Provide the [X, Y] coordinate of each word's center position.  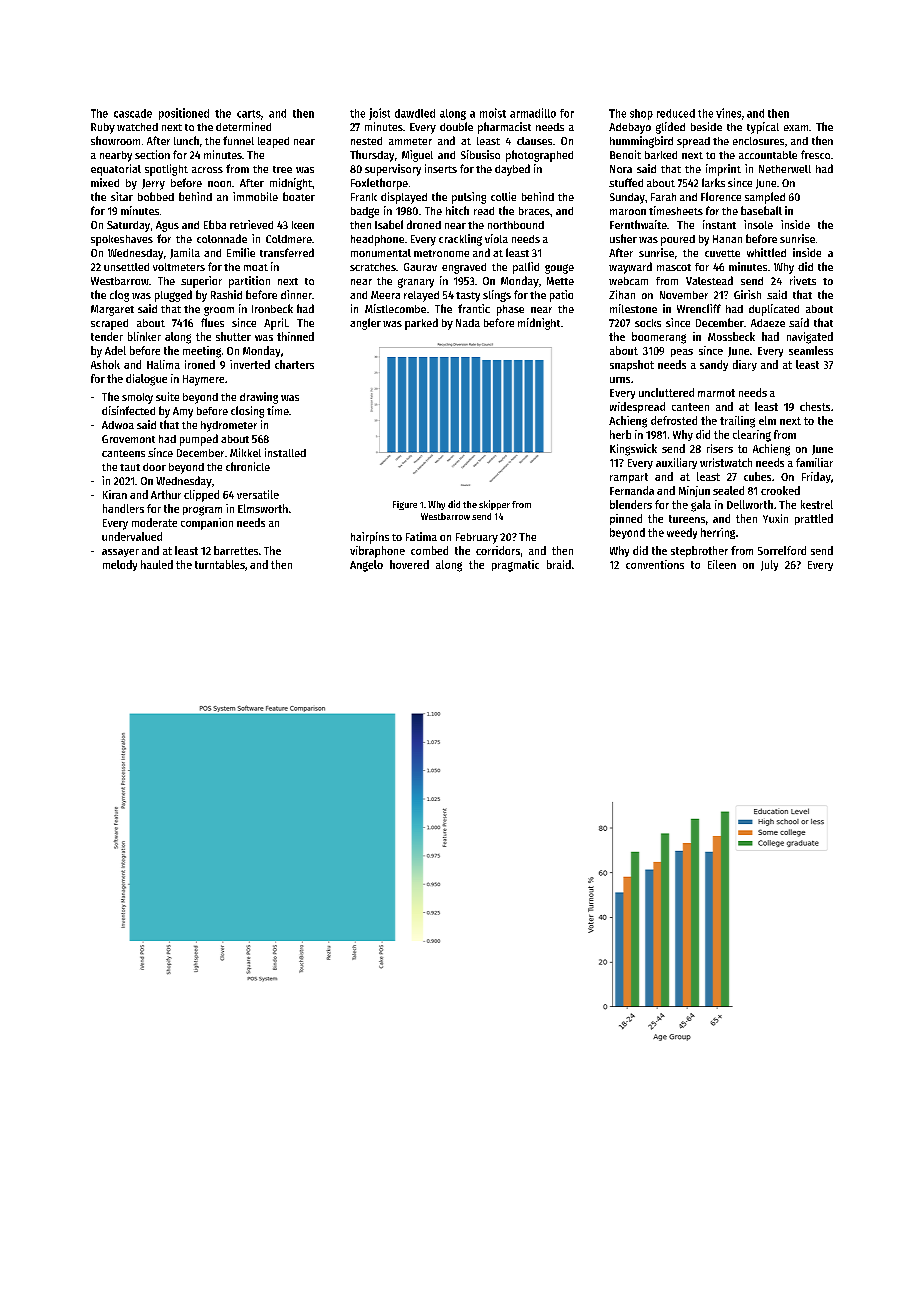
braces [534, 211]
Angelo [366, 566]
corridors [498, 550]
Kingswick [633, 450]
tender [107, 336]
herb [620, 434]
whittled [766, 252]
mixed [105, 182]
